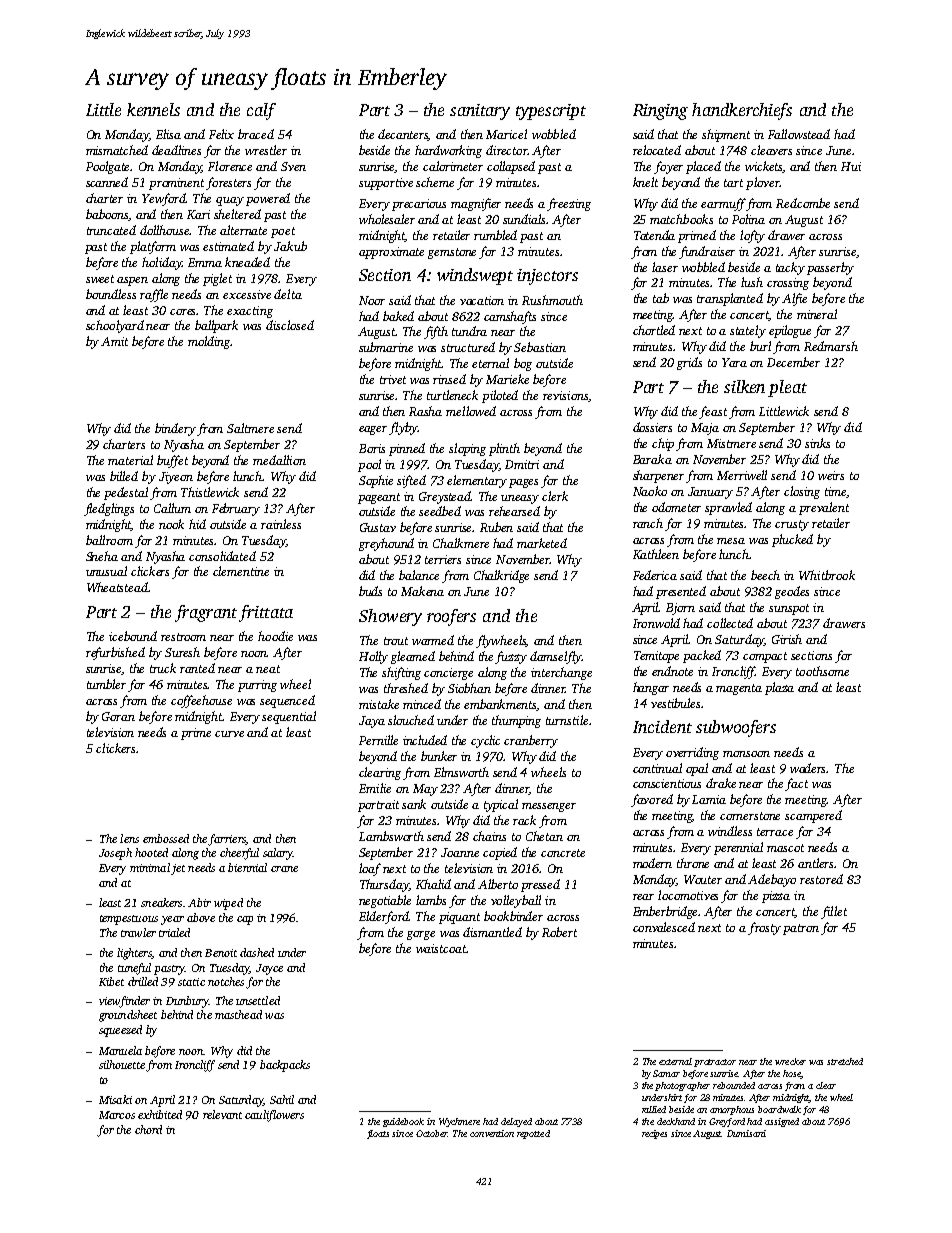 This screenshot has width=952, height=1233. I want to click on sanitary, so click(480, 112).
